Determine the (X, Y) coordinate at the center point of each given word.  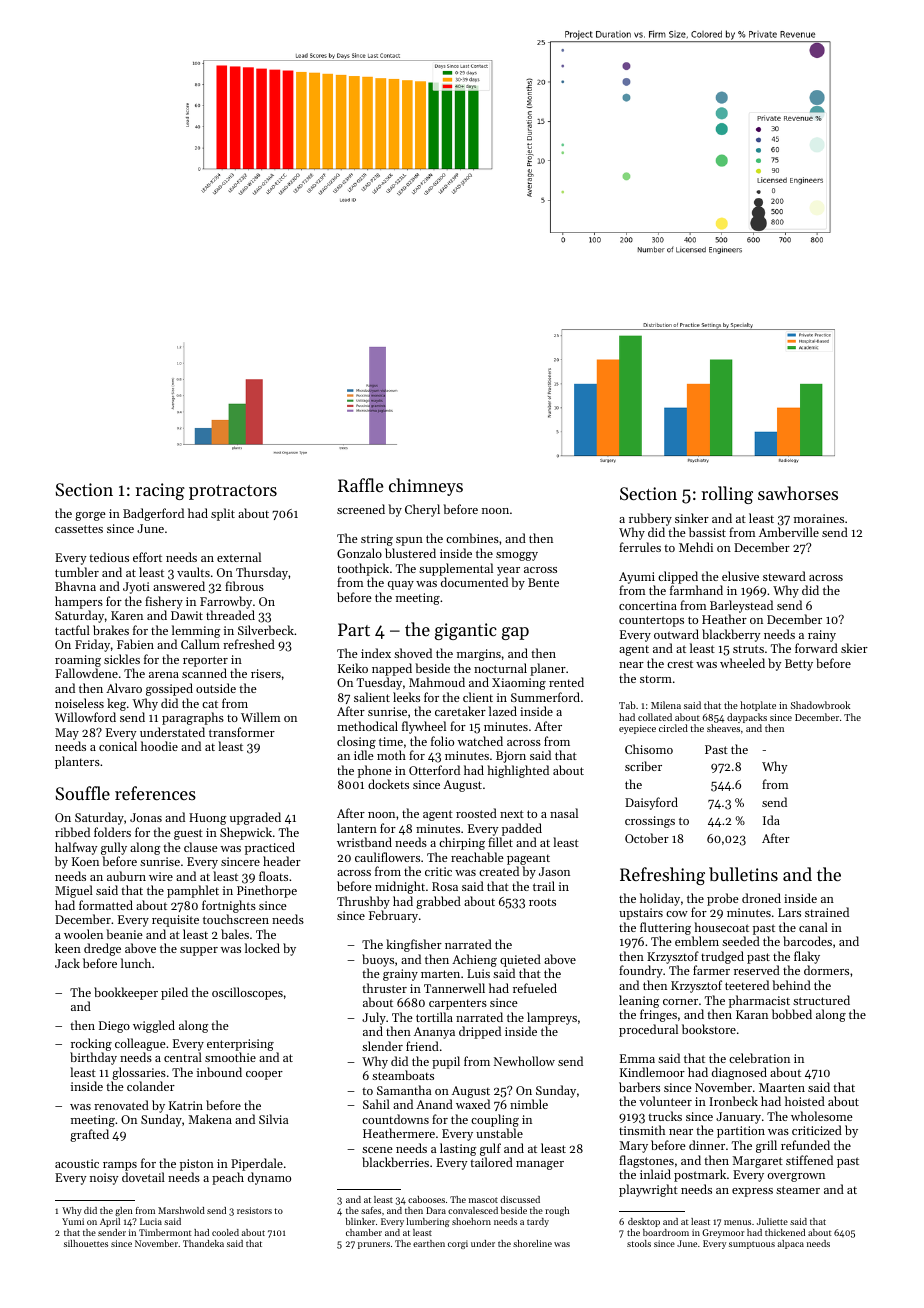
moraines (819, 518)
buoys (378, 960)
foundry (641, 971)
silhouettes (86, 1243)
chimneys (426, 487)
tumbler (77, 572)
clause (201, 847)
